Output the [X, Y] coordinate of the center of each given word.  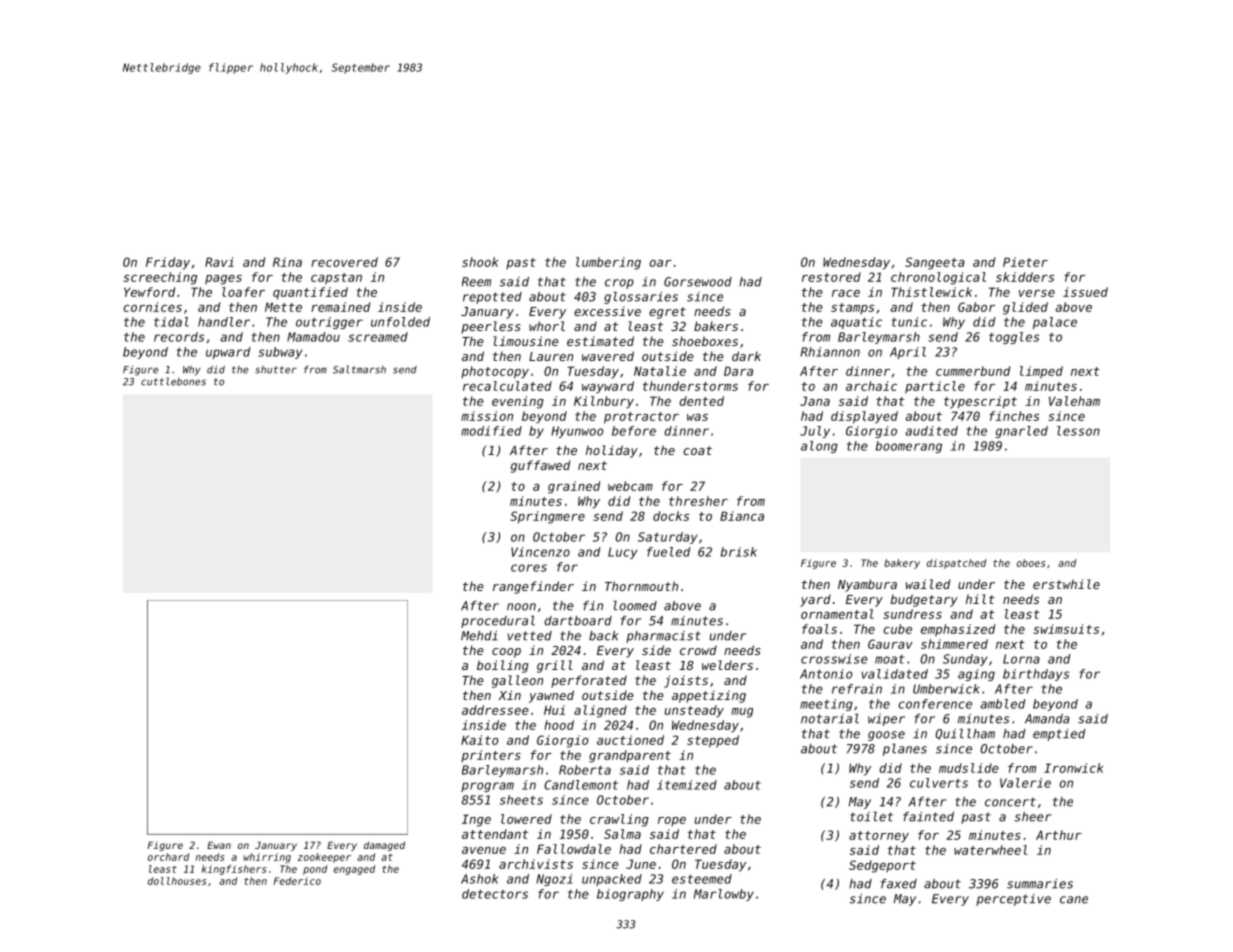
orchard [168, 857]
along [819, 447]
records [179, 337]
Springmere [547, 517]
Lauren [551, 356]
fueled [669, 552]
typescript [980, 402]
